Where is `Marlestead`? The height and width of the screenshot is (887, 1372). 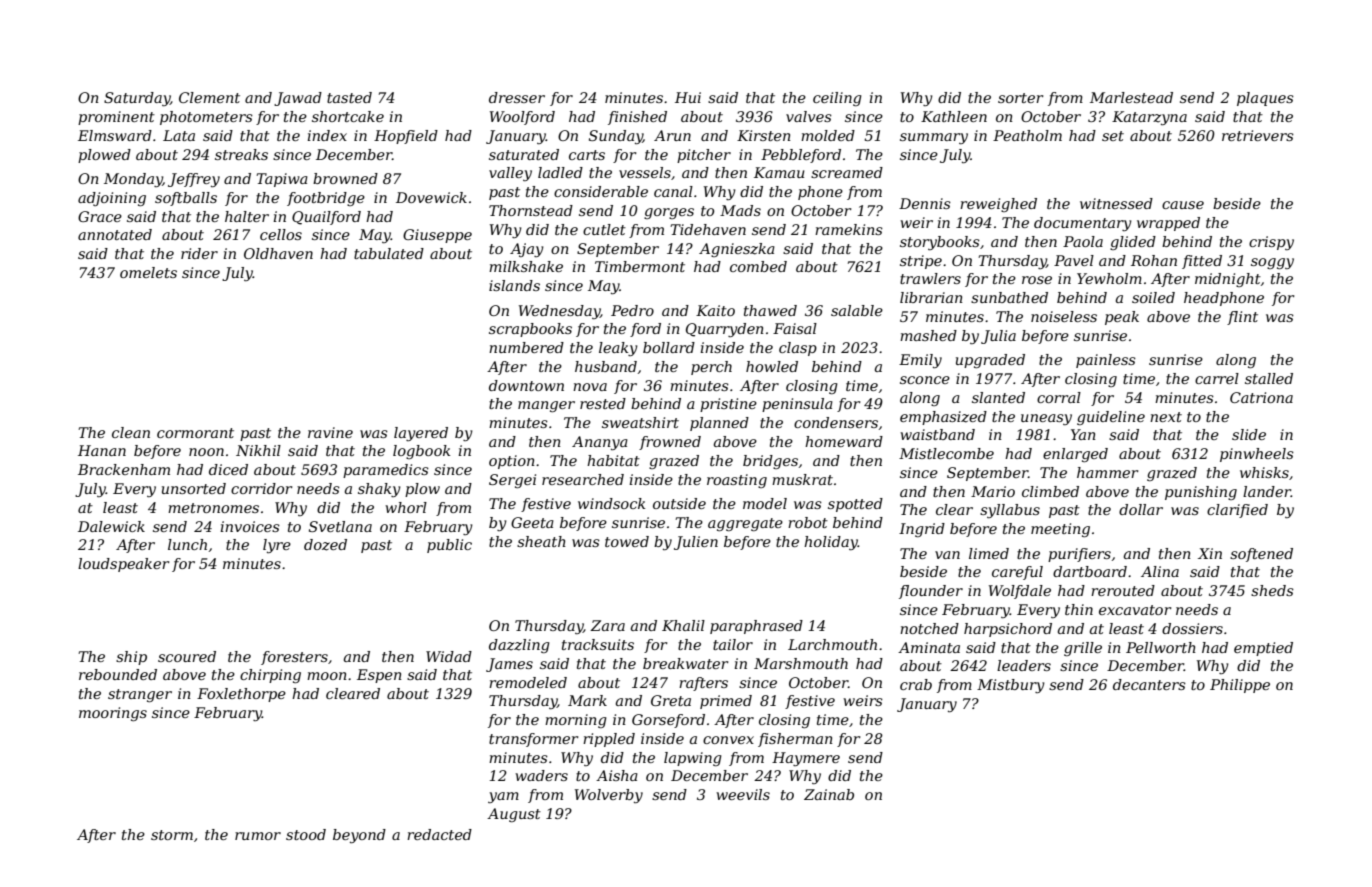 Marlestead is located at coordinates (1131, 97).
